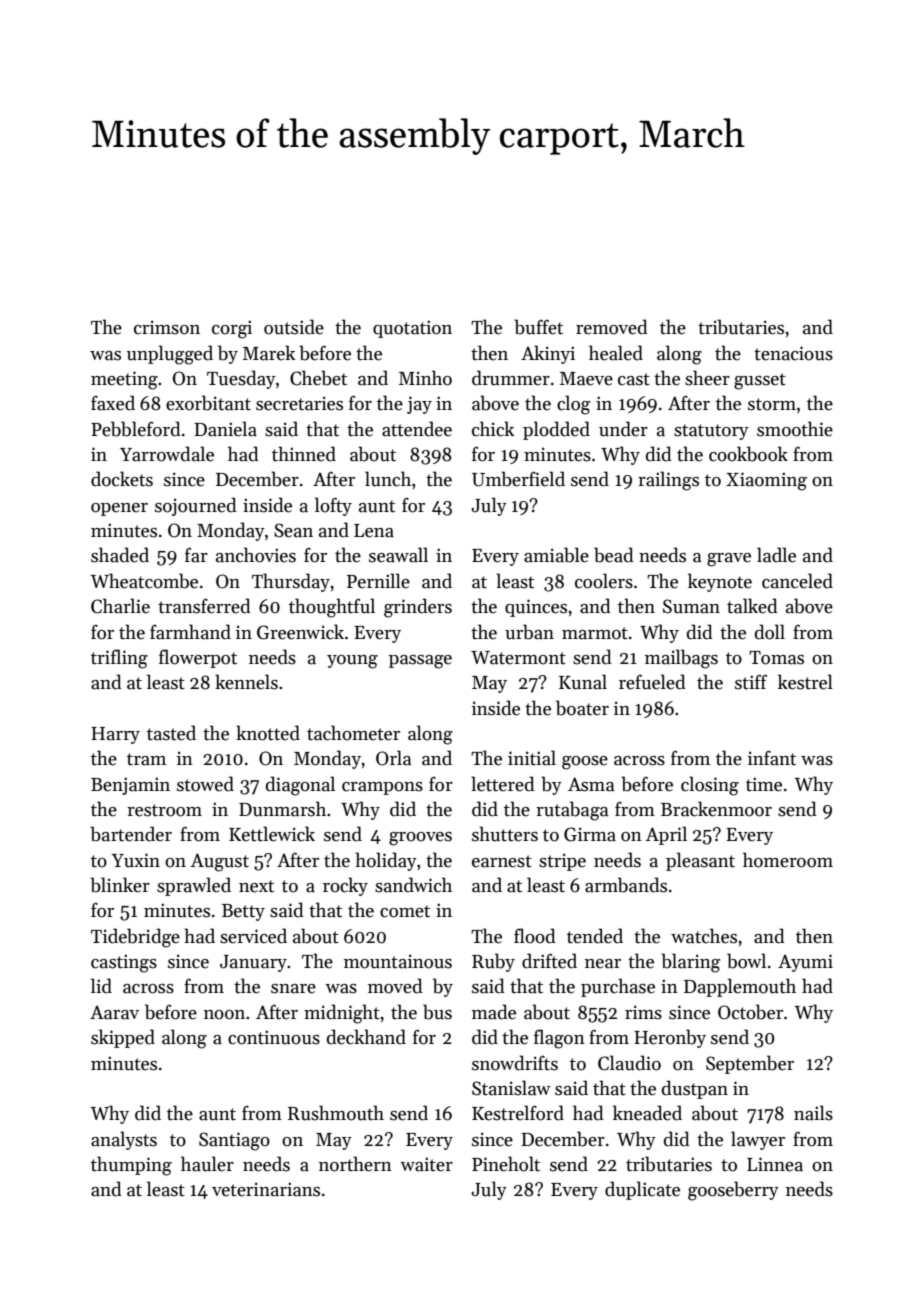 The image size is (924, 1308). What do you see at coordinates (776, 658) in the document?
I see `Tomas` at bounding box center [776, 658].
